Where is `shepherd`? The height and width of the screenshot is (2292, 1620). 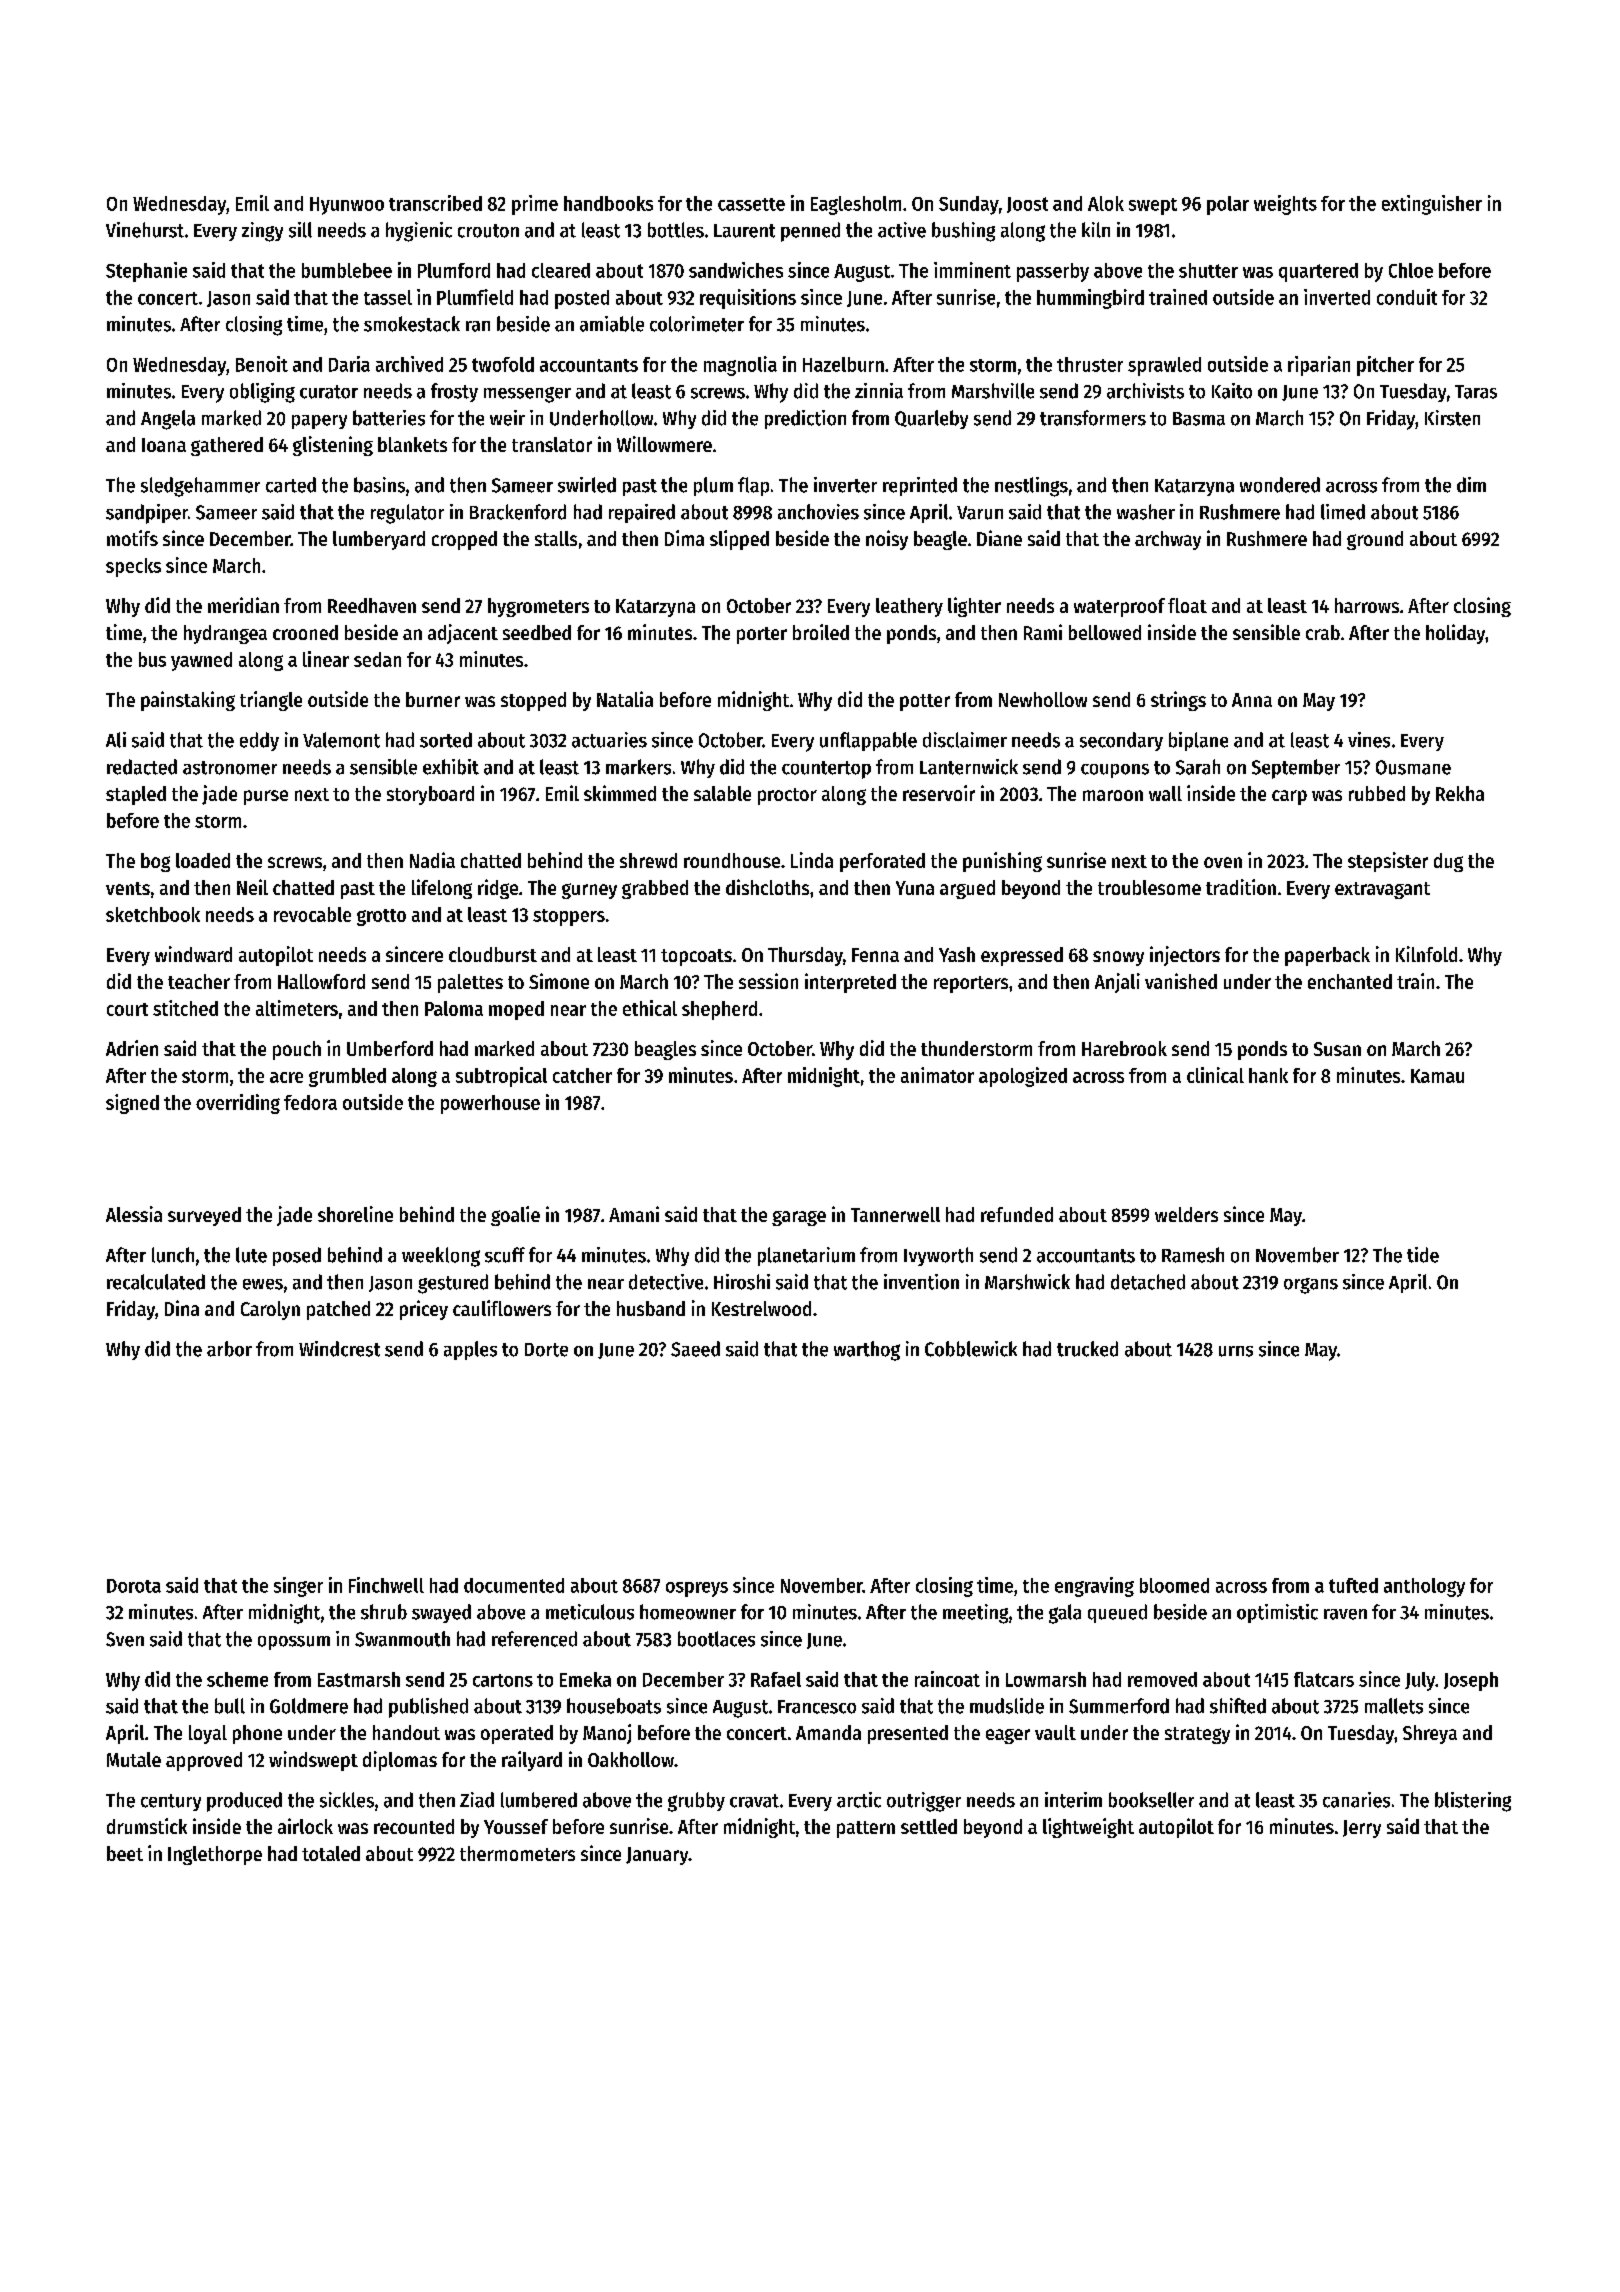 shepherd is located at coordinates (719, 1010).
